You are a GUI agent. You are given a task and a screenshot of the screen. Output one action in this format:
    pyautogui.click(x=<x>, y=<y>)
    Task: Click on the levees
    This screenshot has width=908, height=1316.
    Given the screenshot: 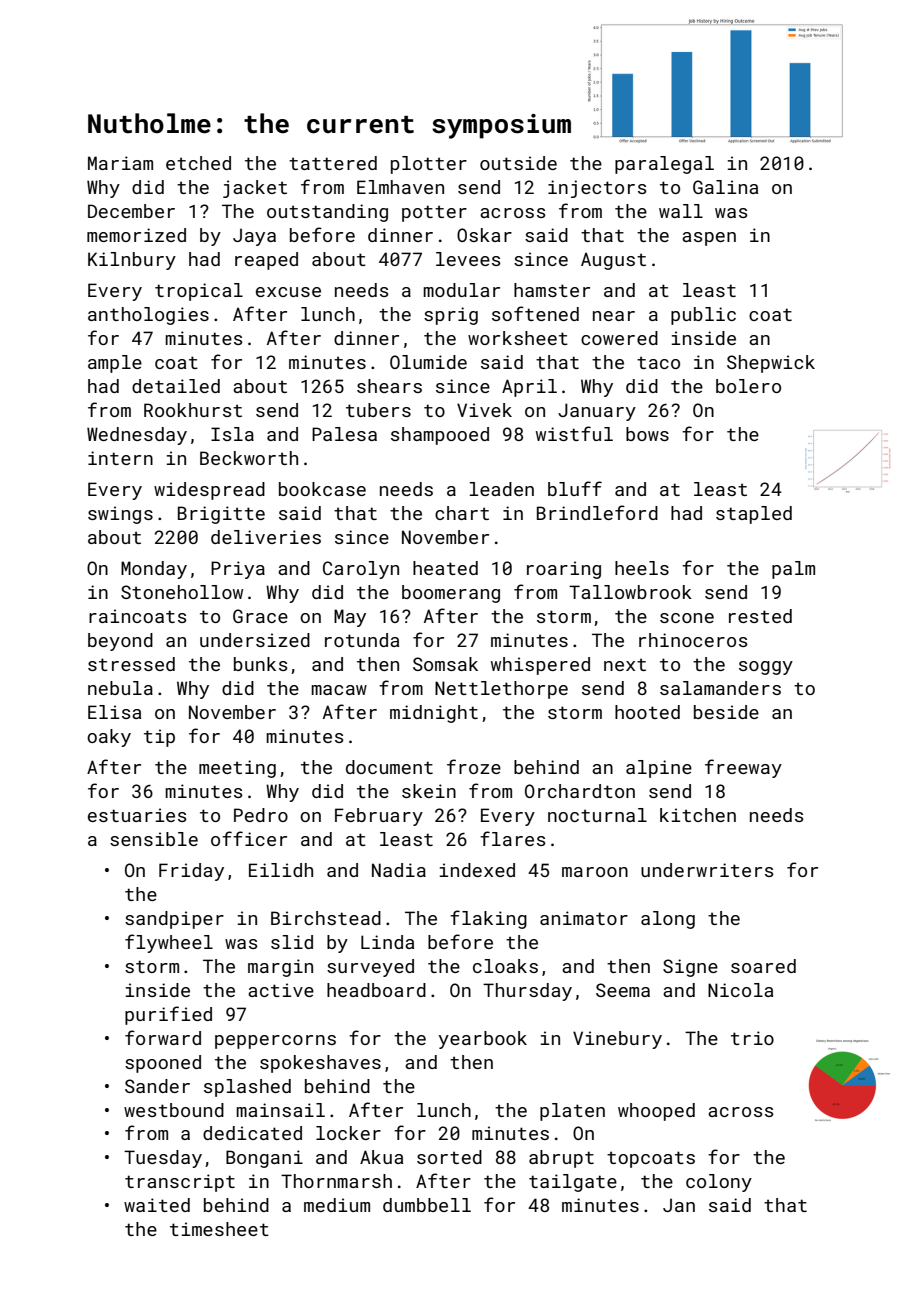 What is the action you would take?
    pyautogui.click(x=468, y=259)
